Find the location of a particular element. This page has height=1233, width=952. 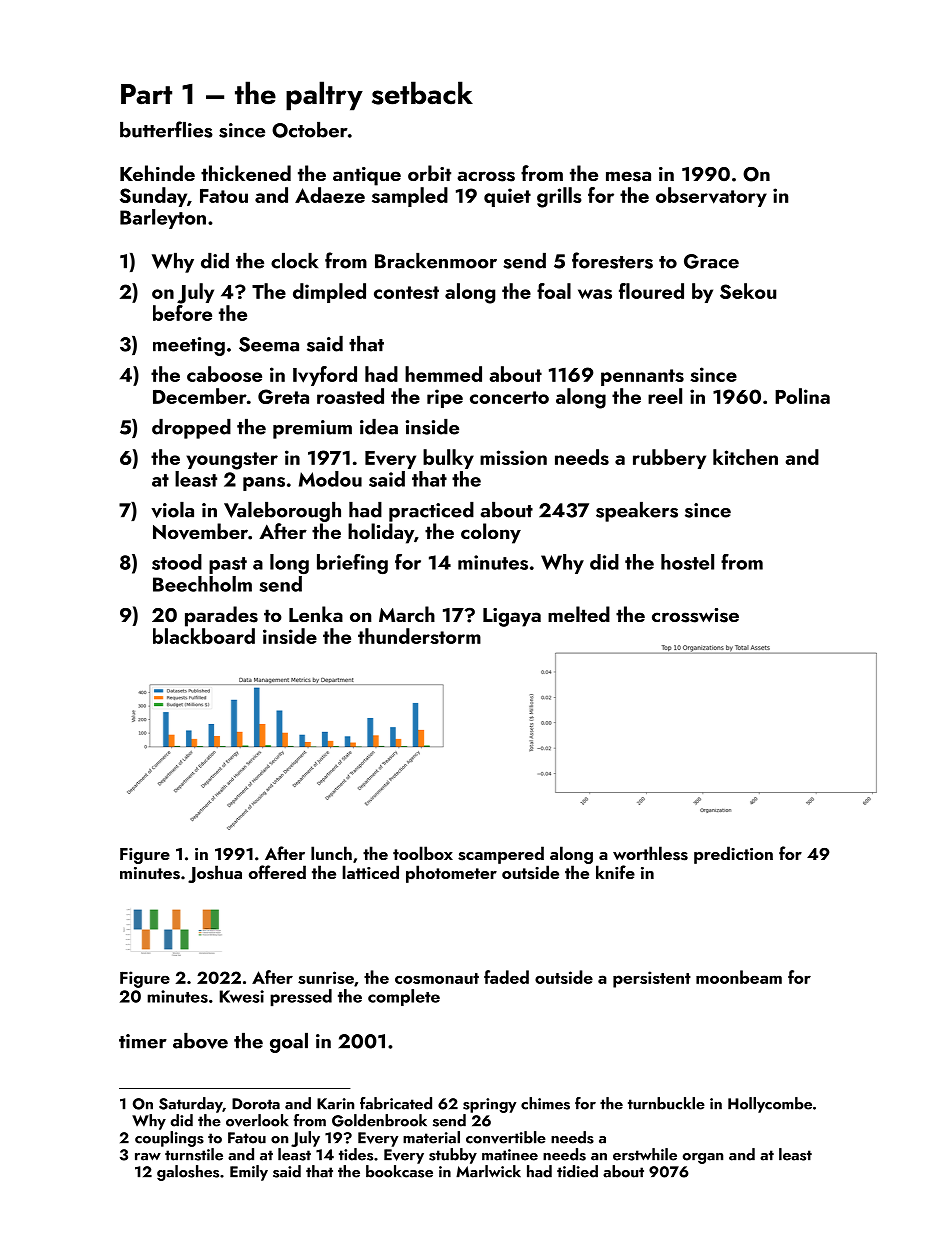

thunderstorm is located at coordinates (419, 636).
